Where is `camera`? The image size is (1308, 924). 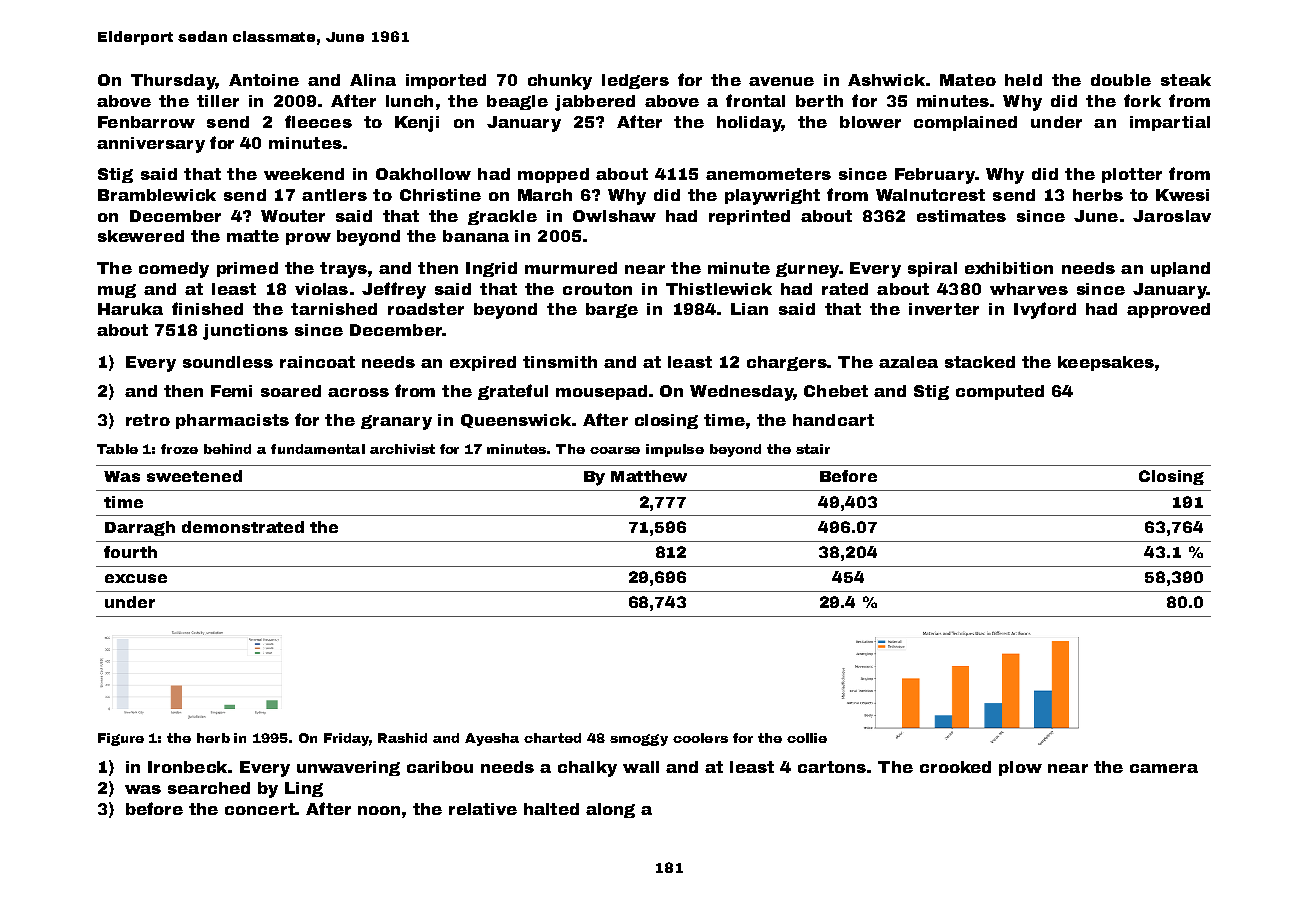 camera is located at coordinates (1164, 768).
